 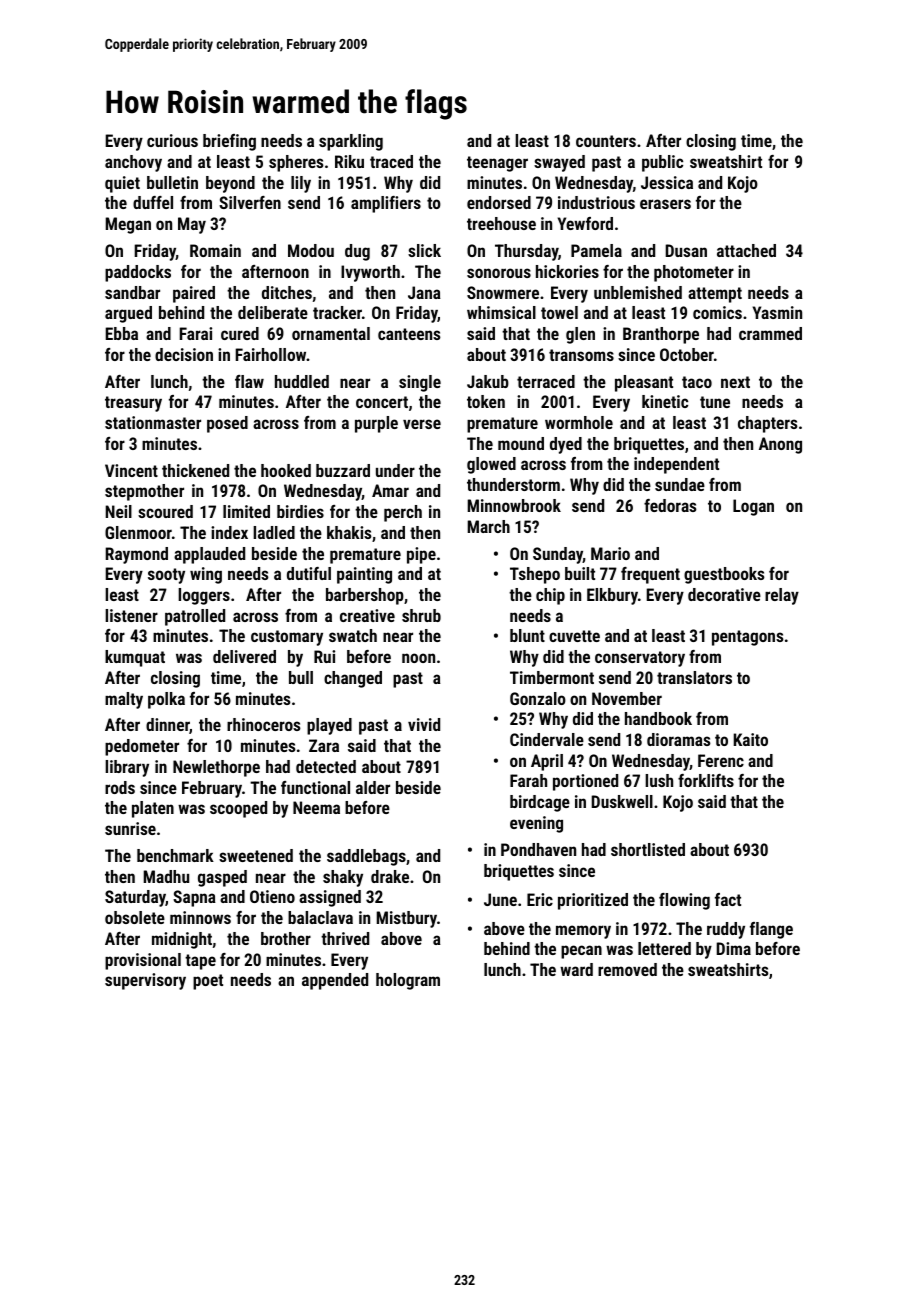 I want to click on counters, so click(x=606, y=141).
